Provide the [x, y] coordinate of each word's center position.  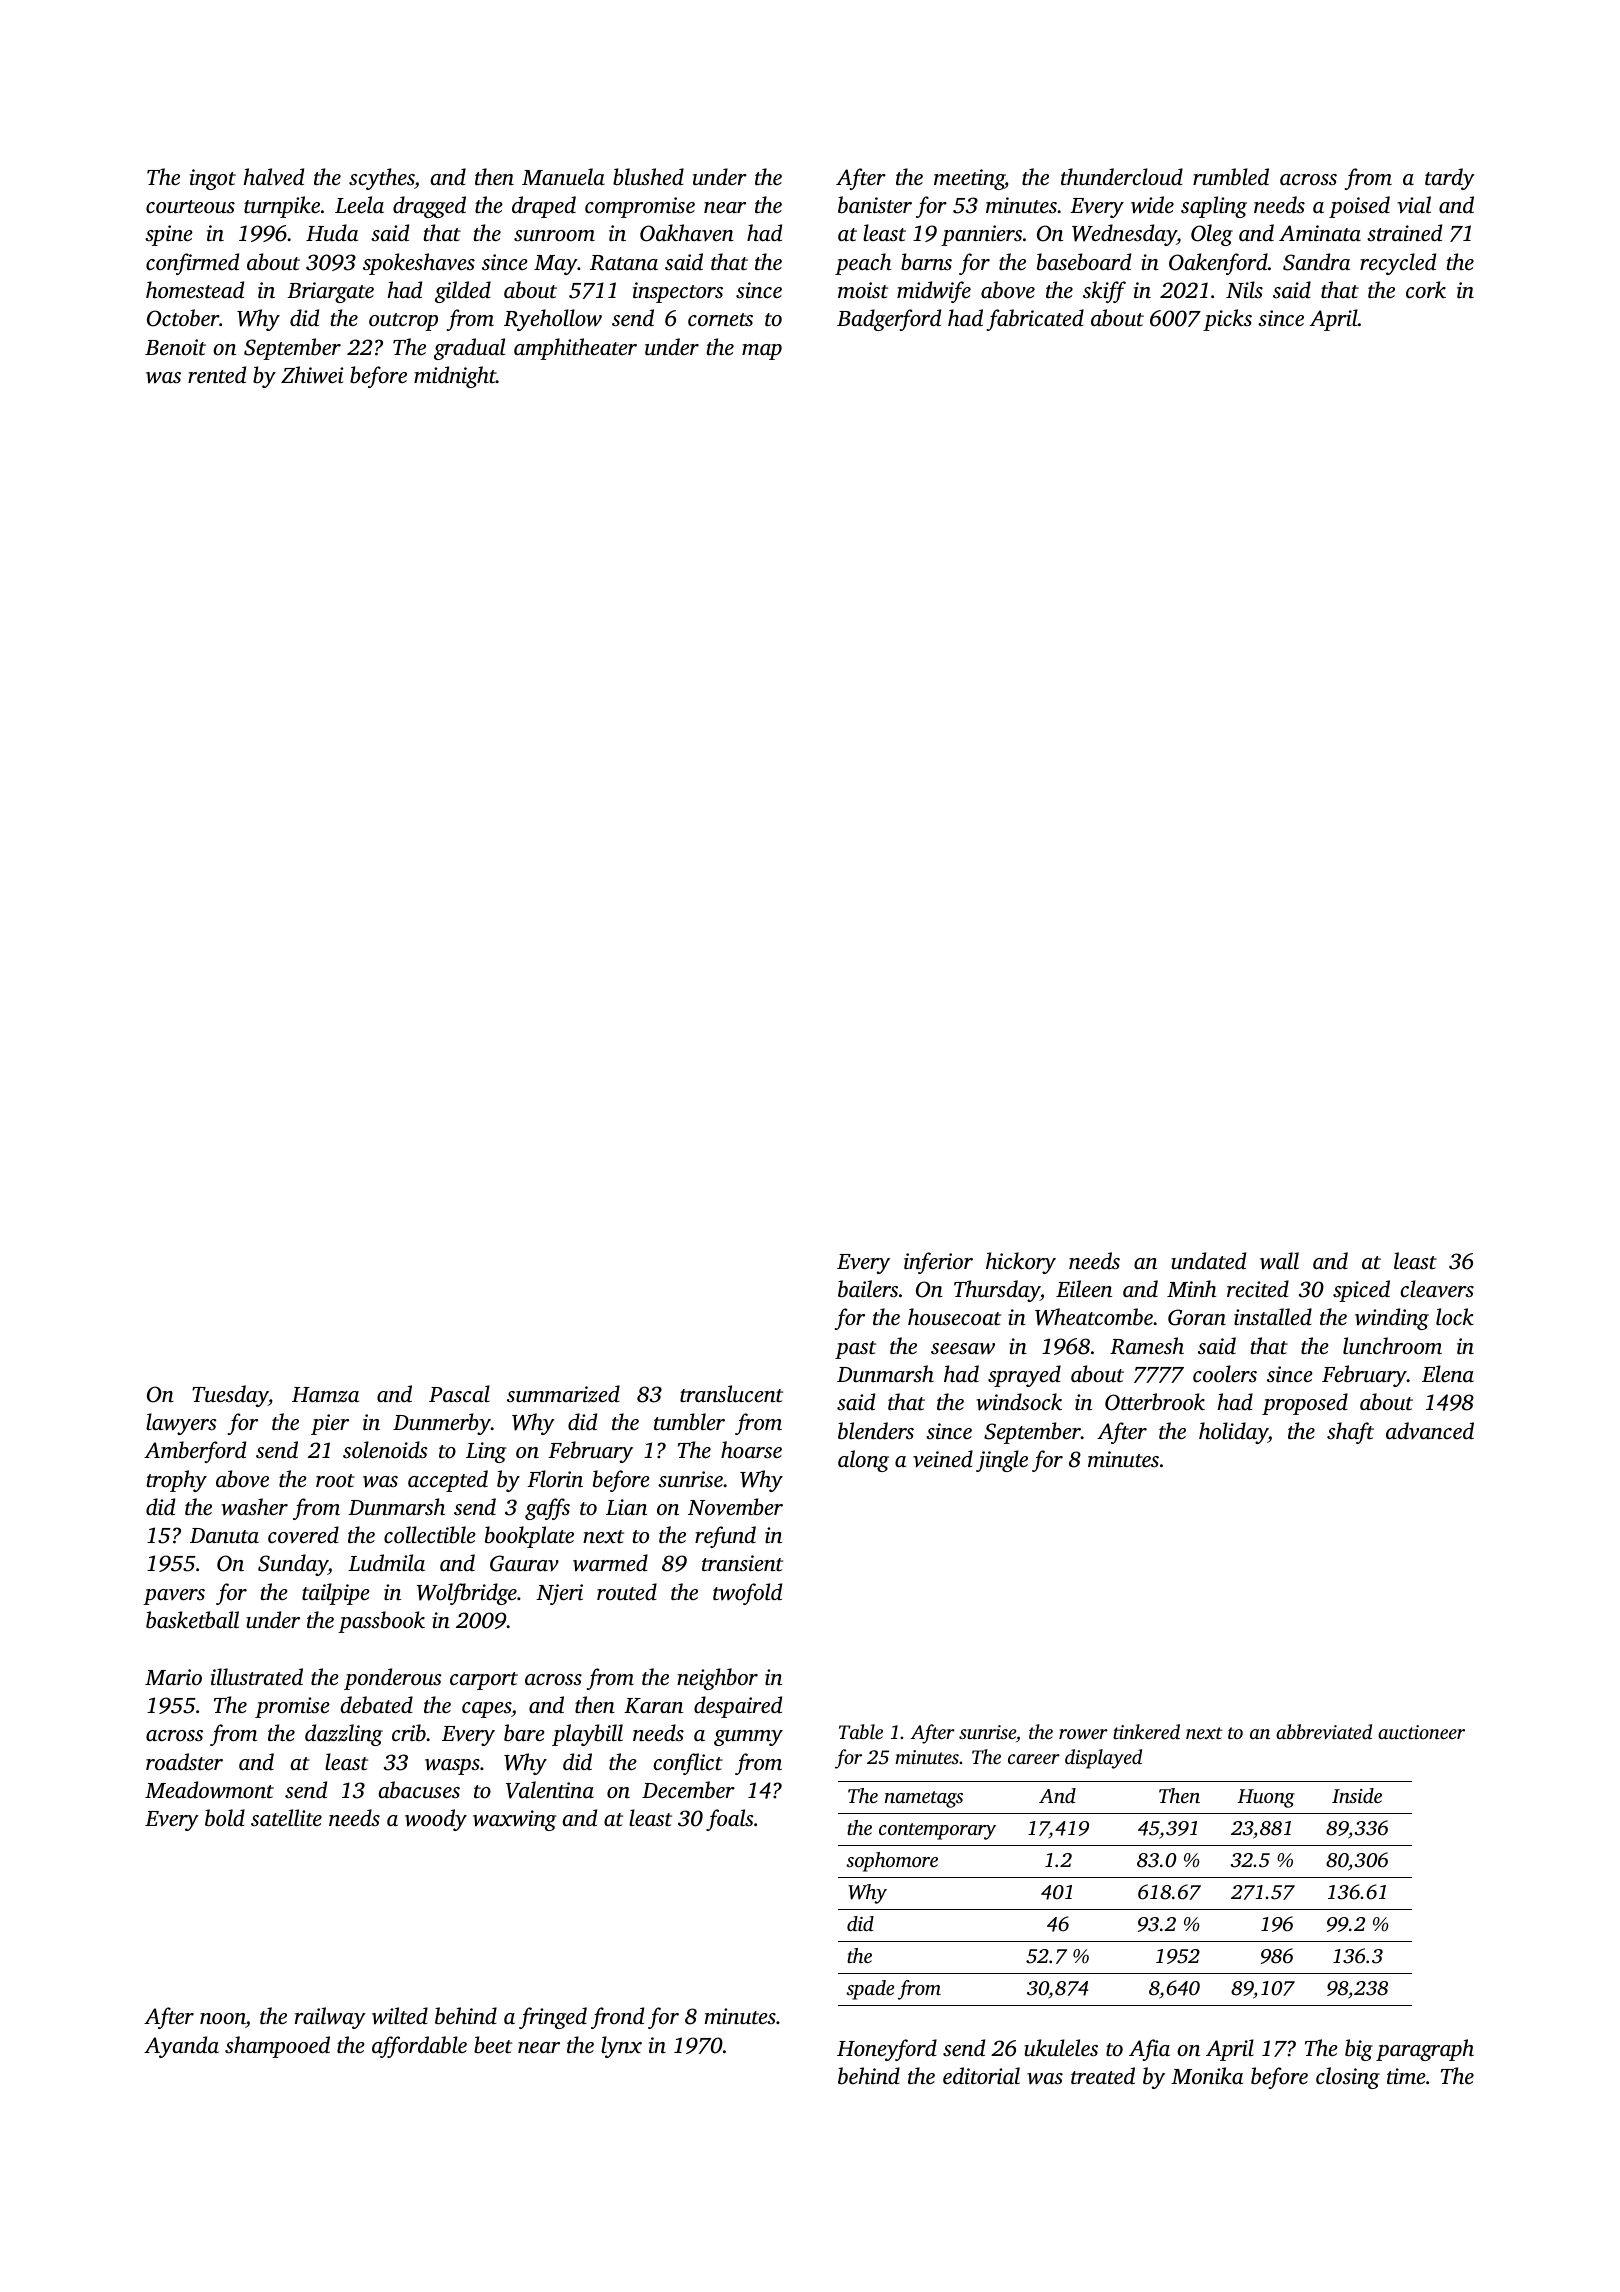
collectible [430, 1534]
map [762, 352]
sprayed [1024, 1376]
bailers [868, 1288]
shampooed [277, 2047]
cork [1426, 289]
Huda [332, 232]
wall [1279, 1261]
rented [217, 374]
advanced [1430, 1430]
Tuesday [230, 1396]
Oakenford [1218, 264]
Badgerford [889, 320]
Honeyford [887, 2050]
